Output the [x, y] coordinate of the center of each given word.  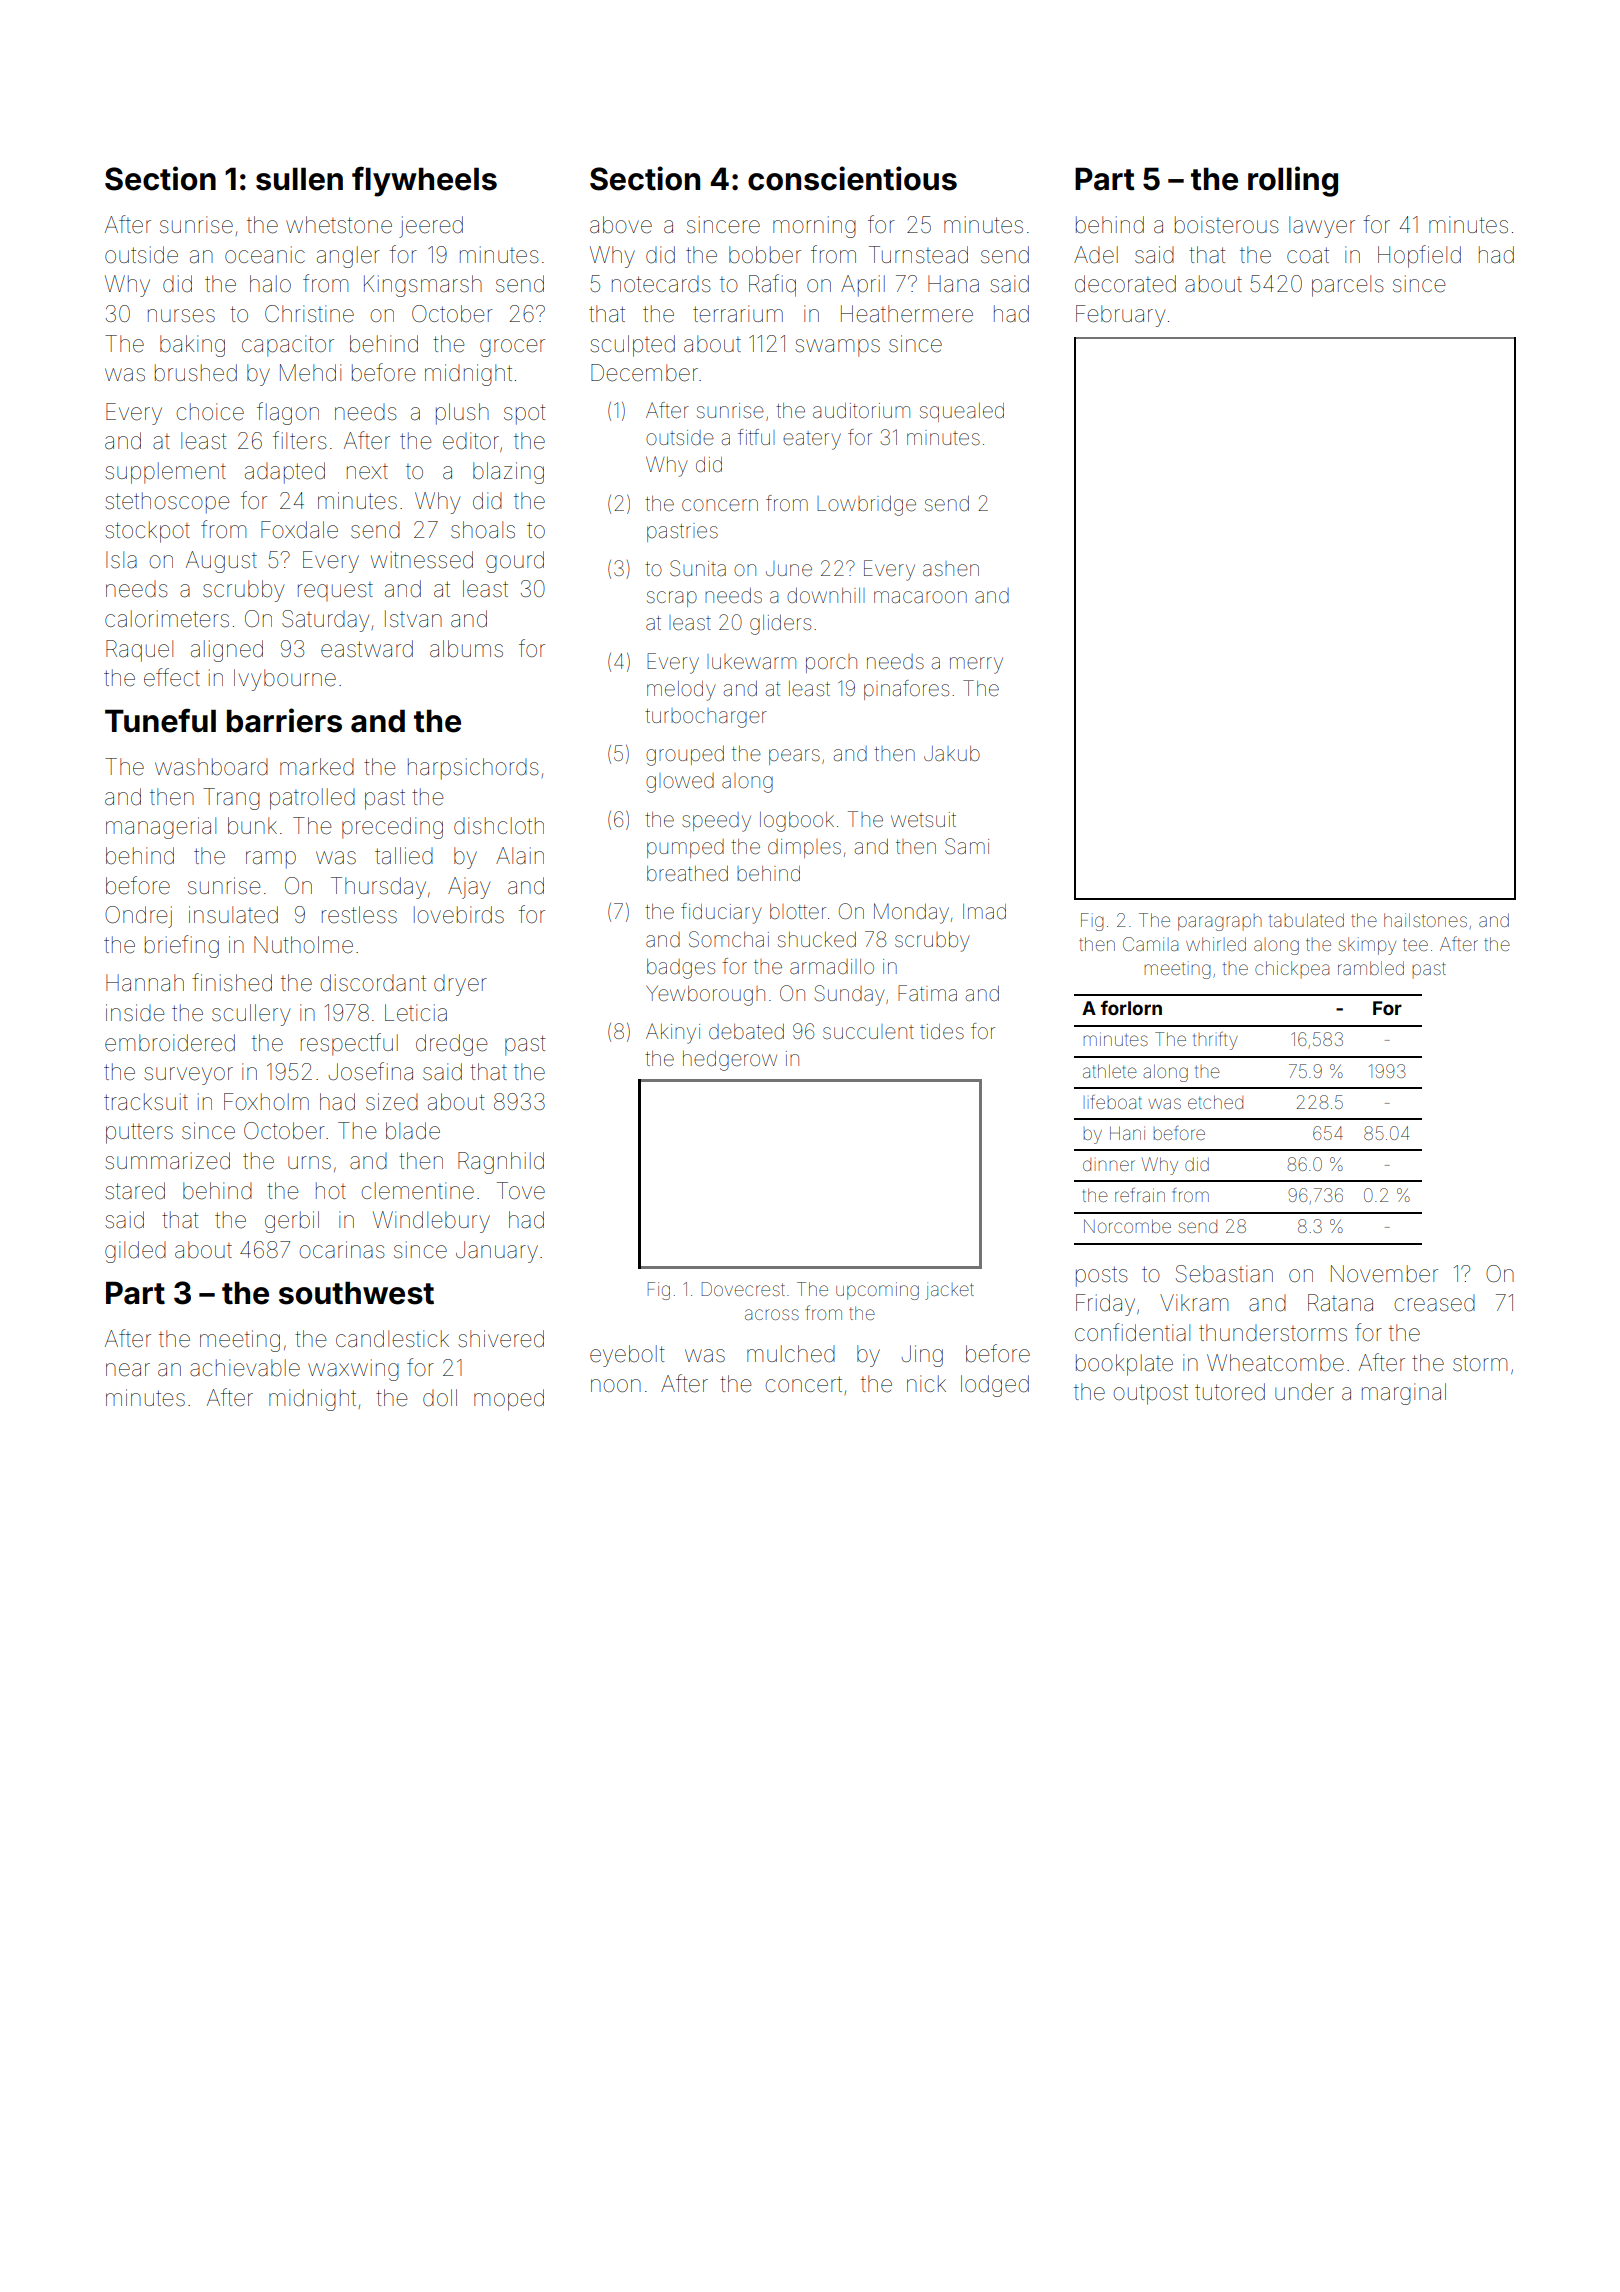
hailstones [1425, 920]
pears [794, 757]
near [128, 1370]
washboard [211, 767]
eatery [812, 440]
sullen [299, 179]
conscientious [852, 178]
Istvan [413, 618]
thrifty [1215, 1041]
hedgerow [730, 1061]
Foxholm [266, 1101]
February [1120, 316]
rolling [1293, 181]
